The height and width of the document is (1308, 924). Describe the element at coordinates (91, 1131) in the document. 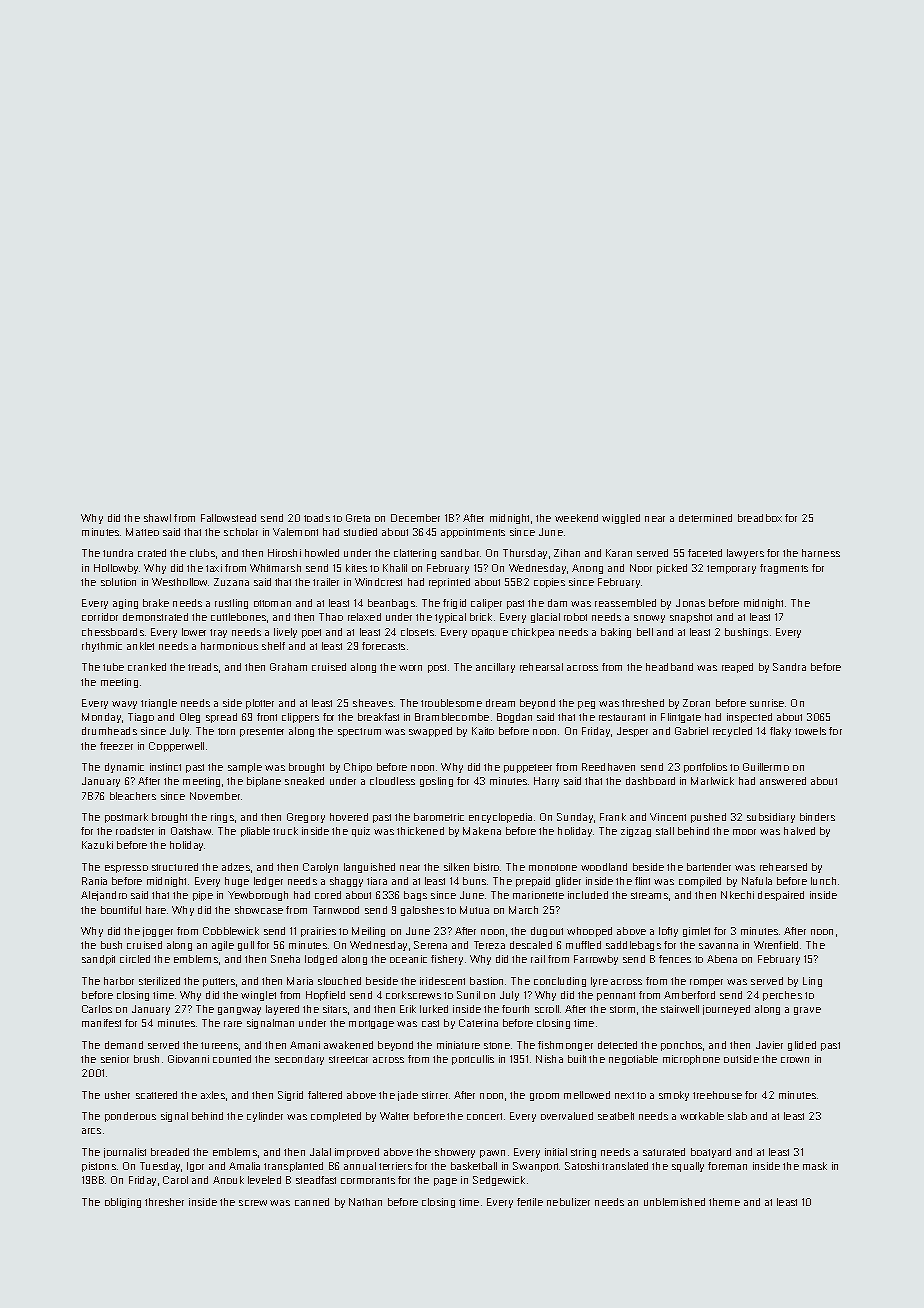

I see `arcs` at that location.
